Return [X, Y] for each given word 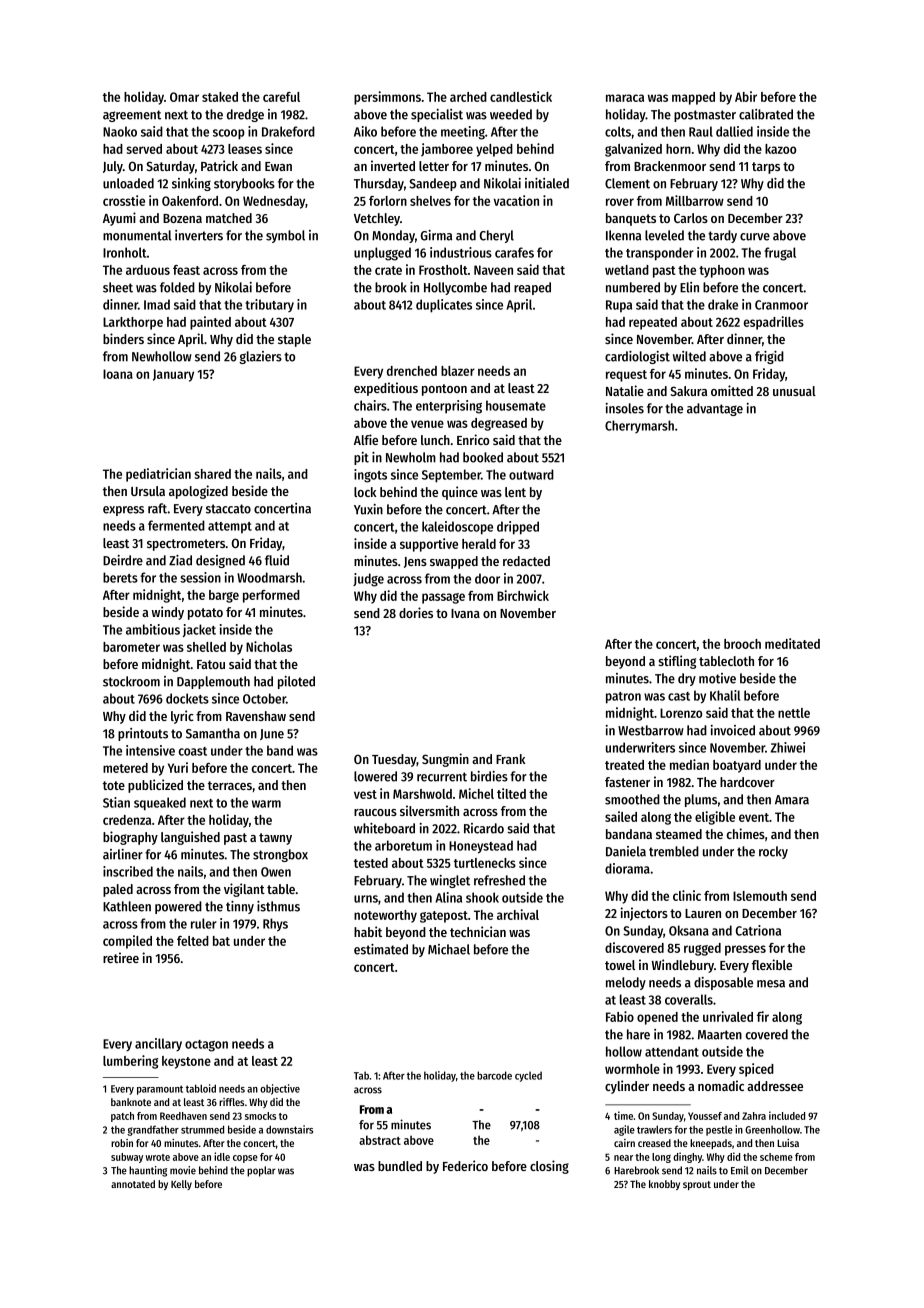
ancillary [158, 1044]
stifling [677, 662]
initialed [547, 183]
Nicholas [269, 646]
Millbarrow [695, 200]
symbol [285, 236]
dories [416, 612]
